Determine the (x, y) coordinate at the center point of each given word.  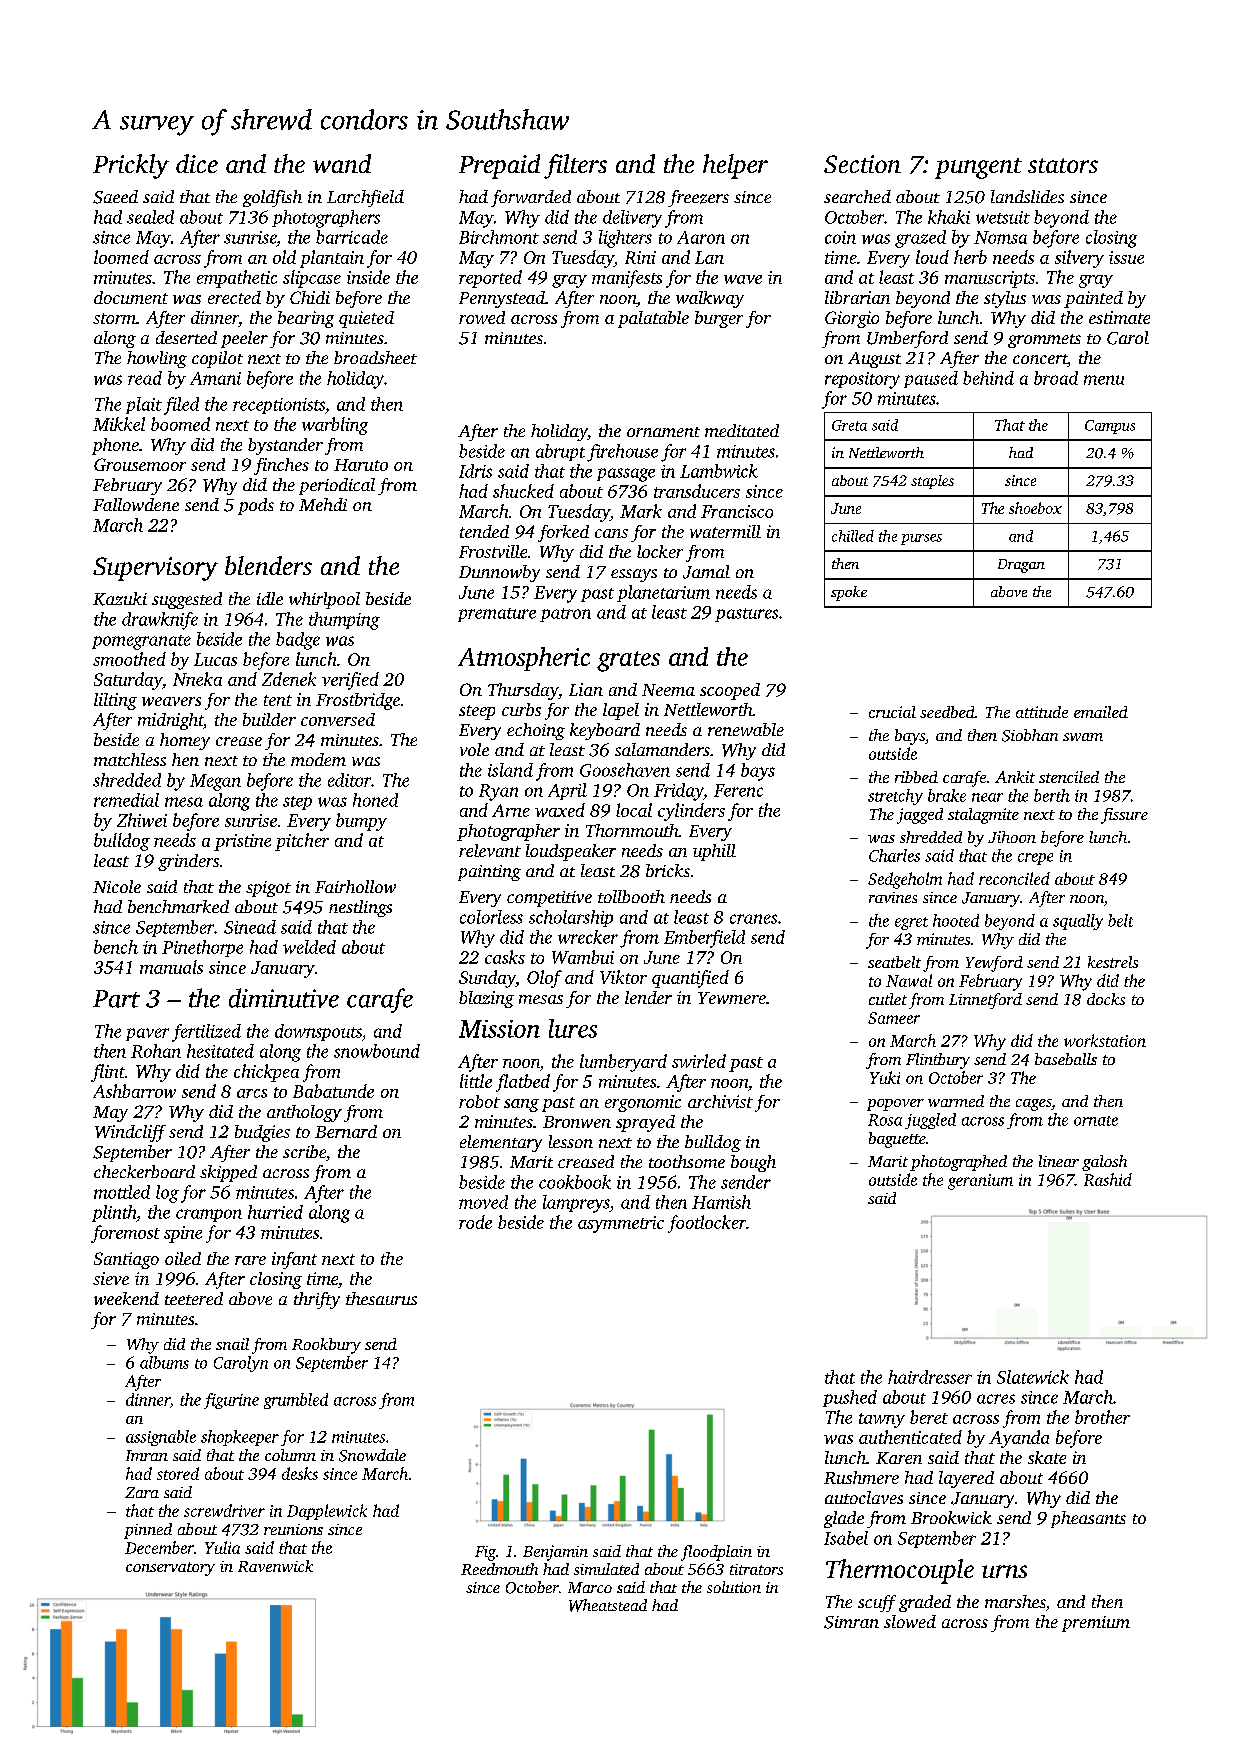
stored (178, 1473)
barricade (352, 237)
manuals (171, 967)
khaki (949, 217)
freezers (698, 198)
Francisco (737, 511)
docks (1106, 999)
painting (489, 873)
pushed (850, 1398)
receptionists (279, 406)
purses (921, 539)
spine (183, 1234)
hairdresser (930, 1377)
